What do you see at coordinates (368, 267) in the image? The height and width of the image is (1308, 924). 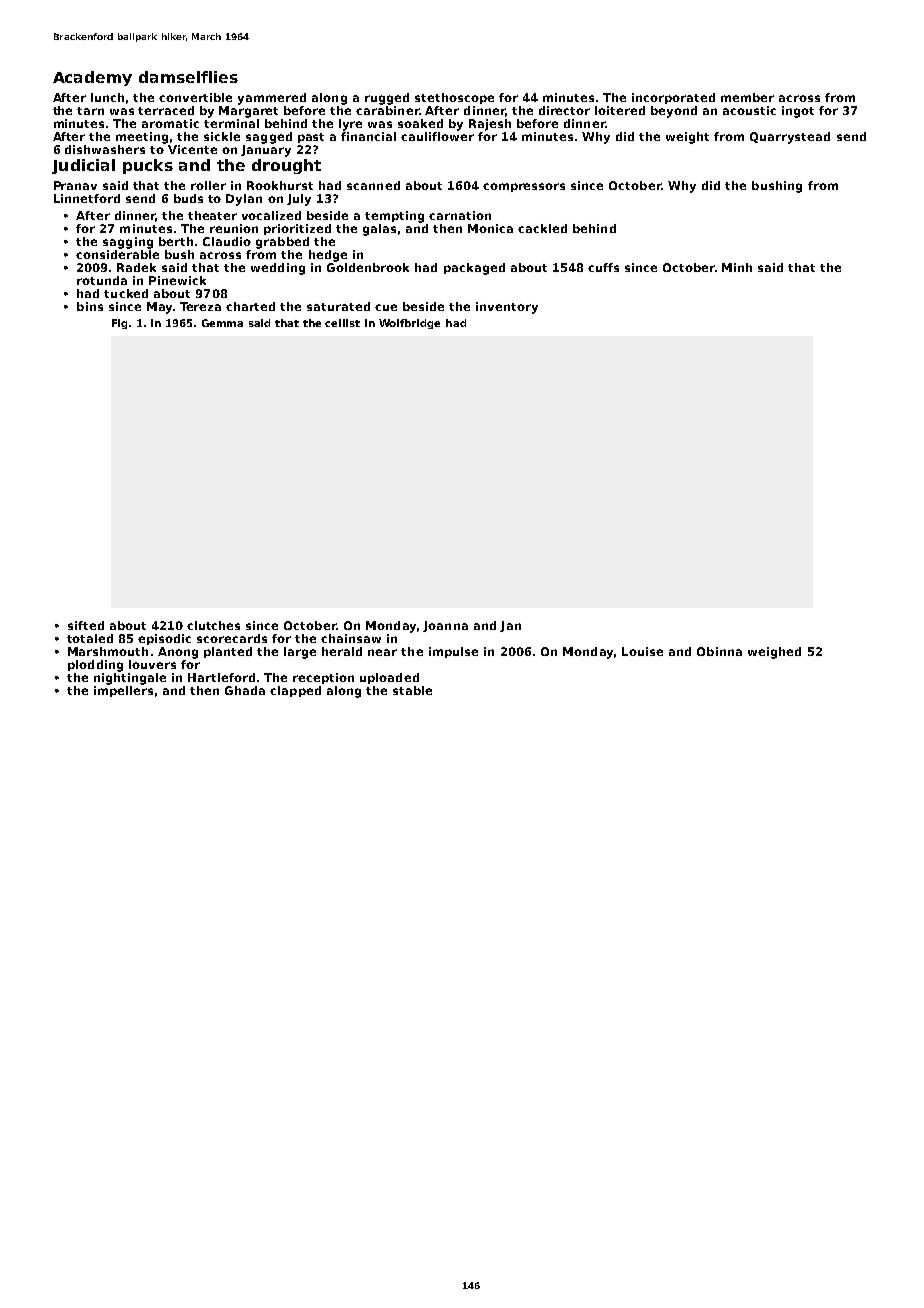 I see `Goldenbrook` at bounding box center [368, 267].
